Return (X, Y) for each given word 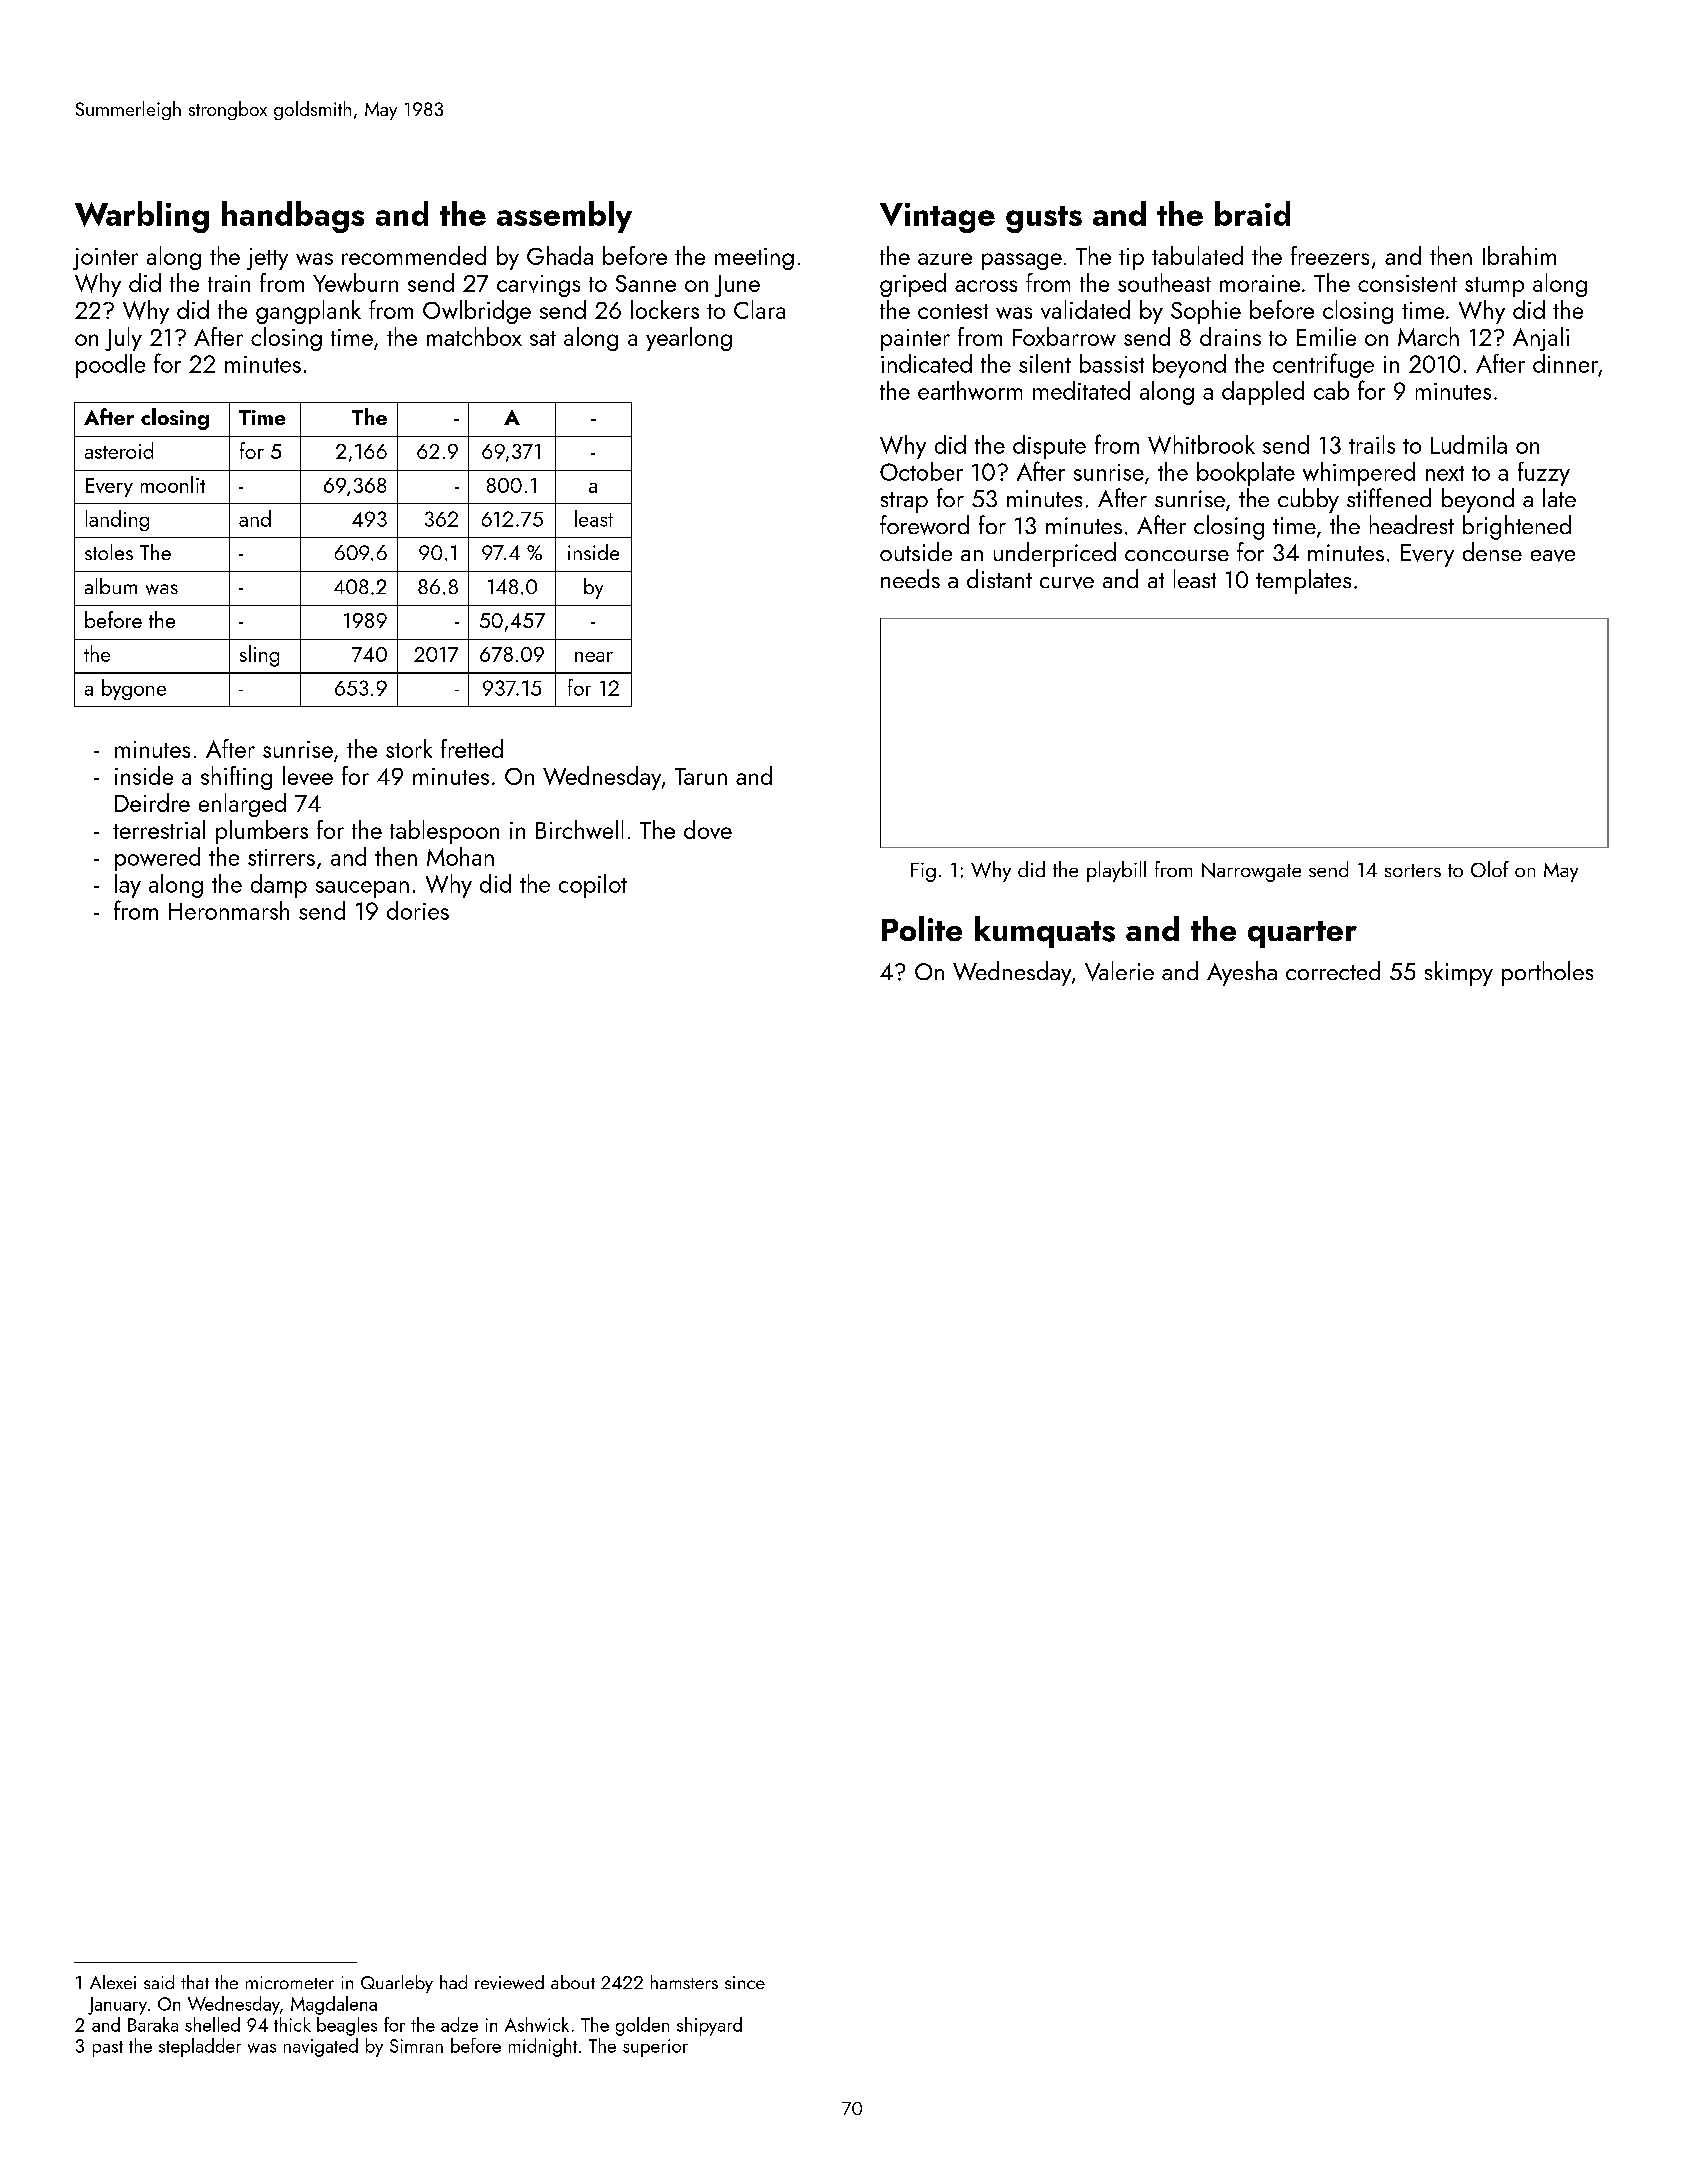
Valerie (1119, 971)
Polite (922, 928)
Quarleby (397, 1984)
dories (418, 910)
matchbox (474, 336)
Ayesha (1242, 973)
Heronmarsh (229, 910)
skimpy (1459, 973)
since (745, 1982)
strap (904, 502)
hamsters (684, 1982)
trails (1372, 444)
